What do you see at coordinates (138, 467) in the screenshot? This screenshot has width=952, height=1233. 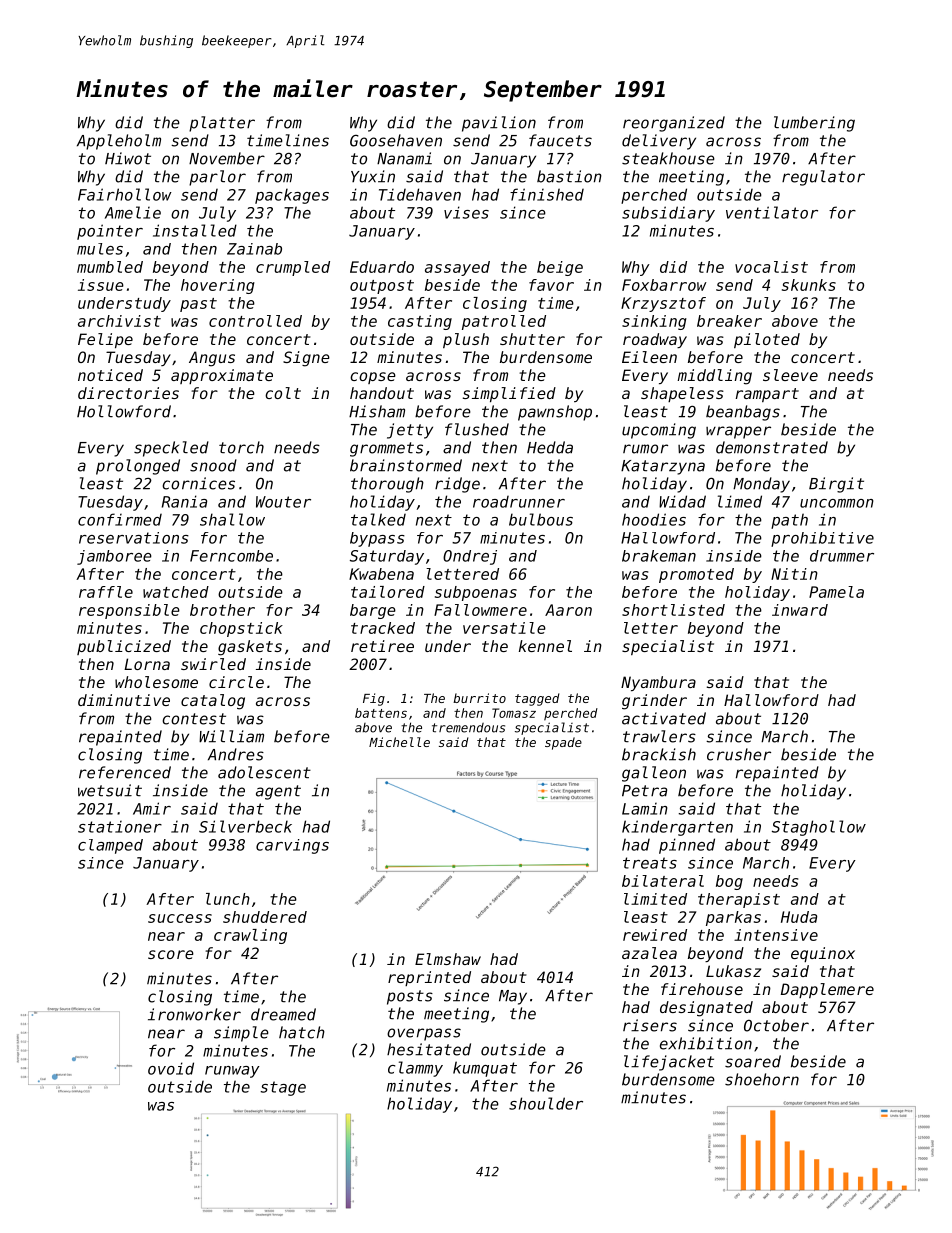 I see `prolonged` at bounding box center [138, 467].
